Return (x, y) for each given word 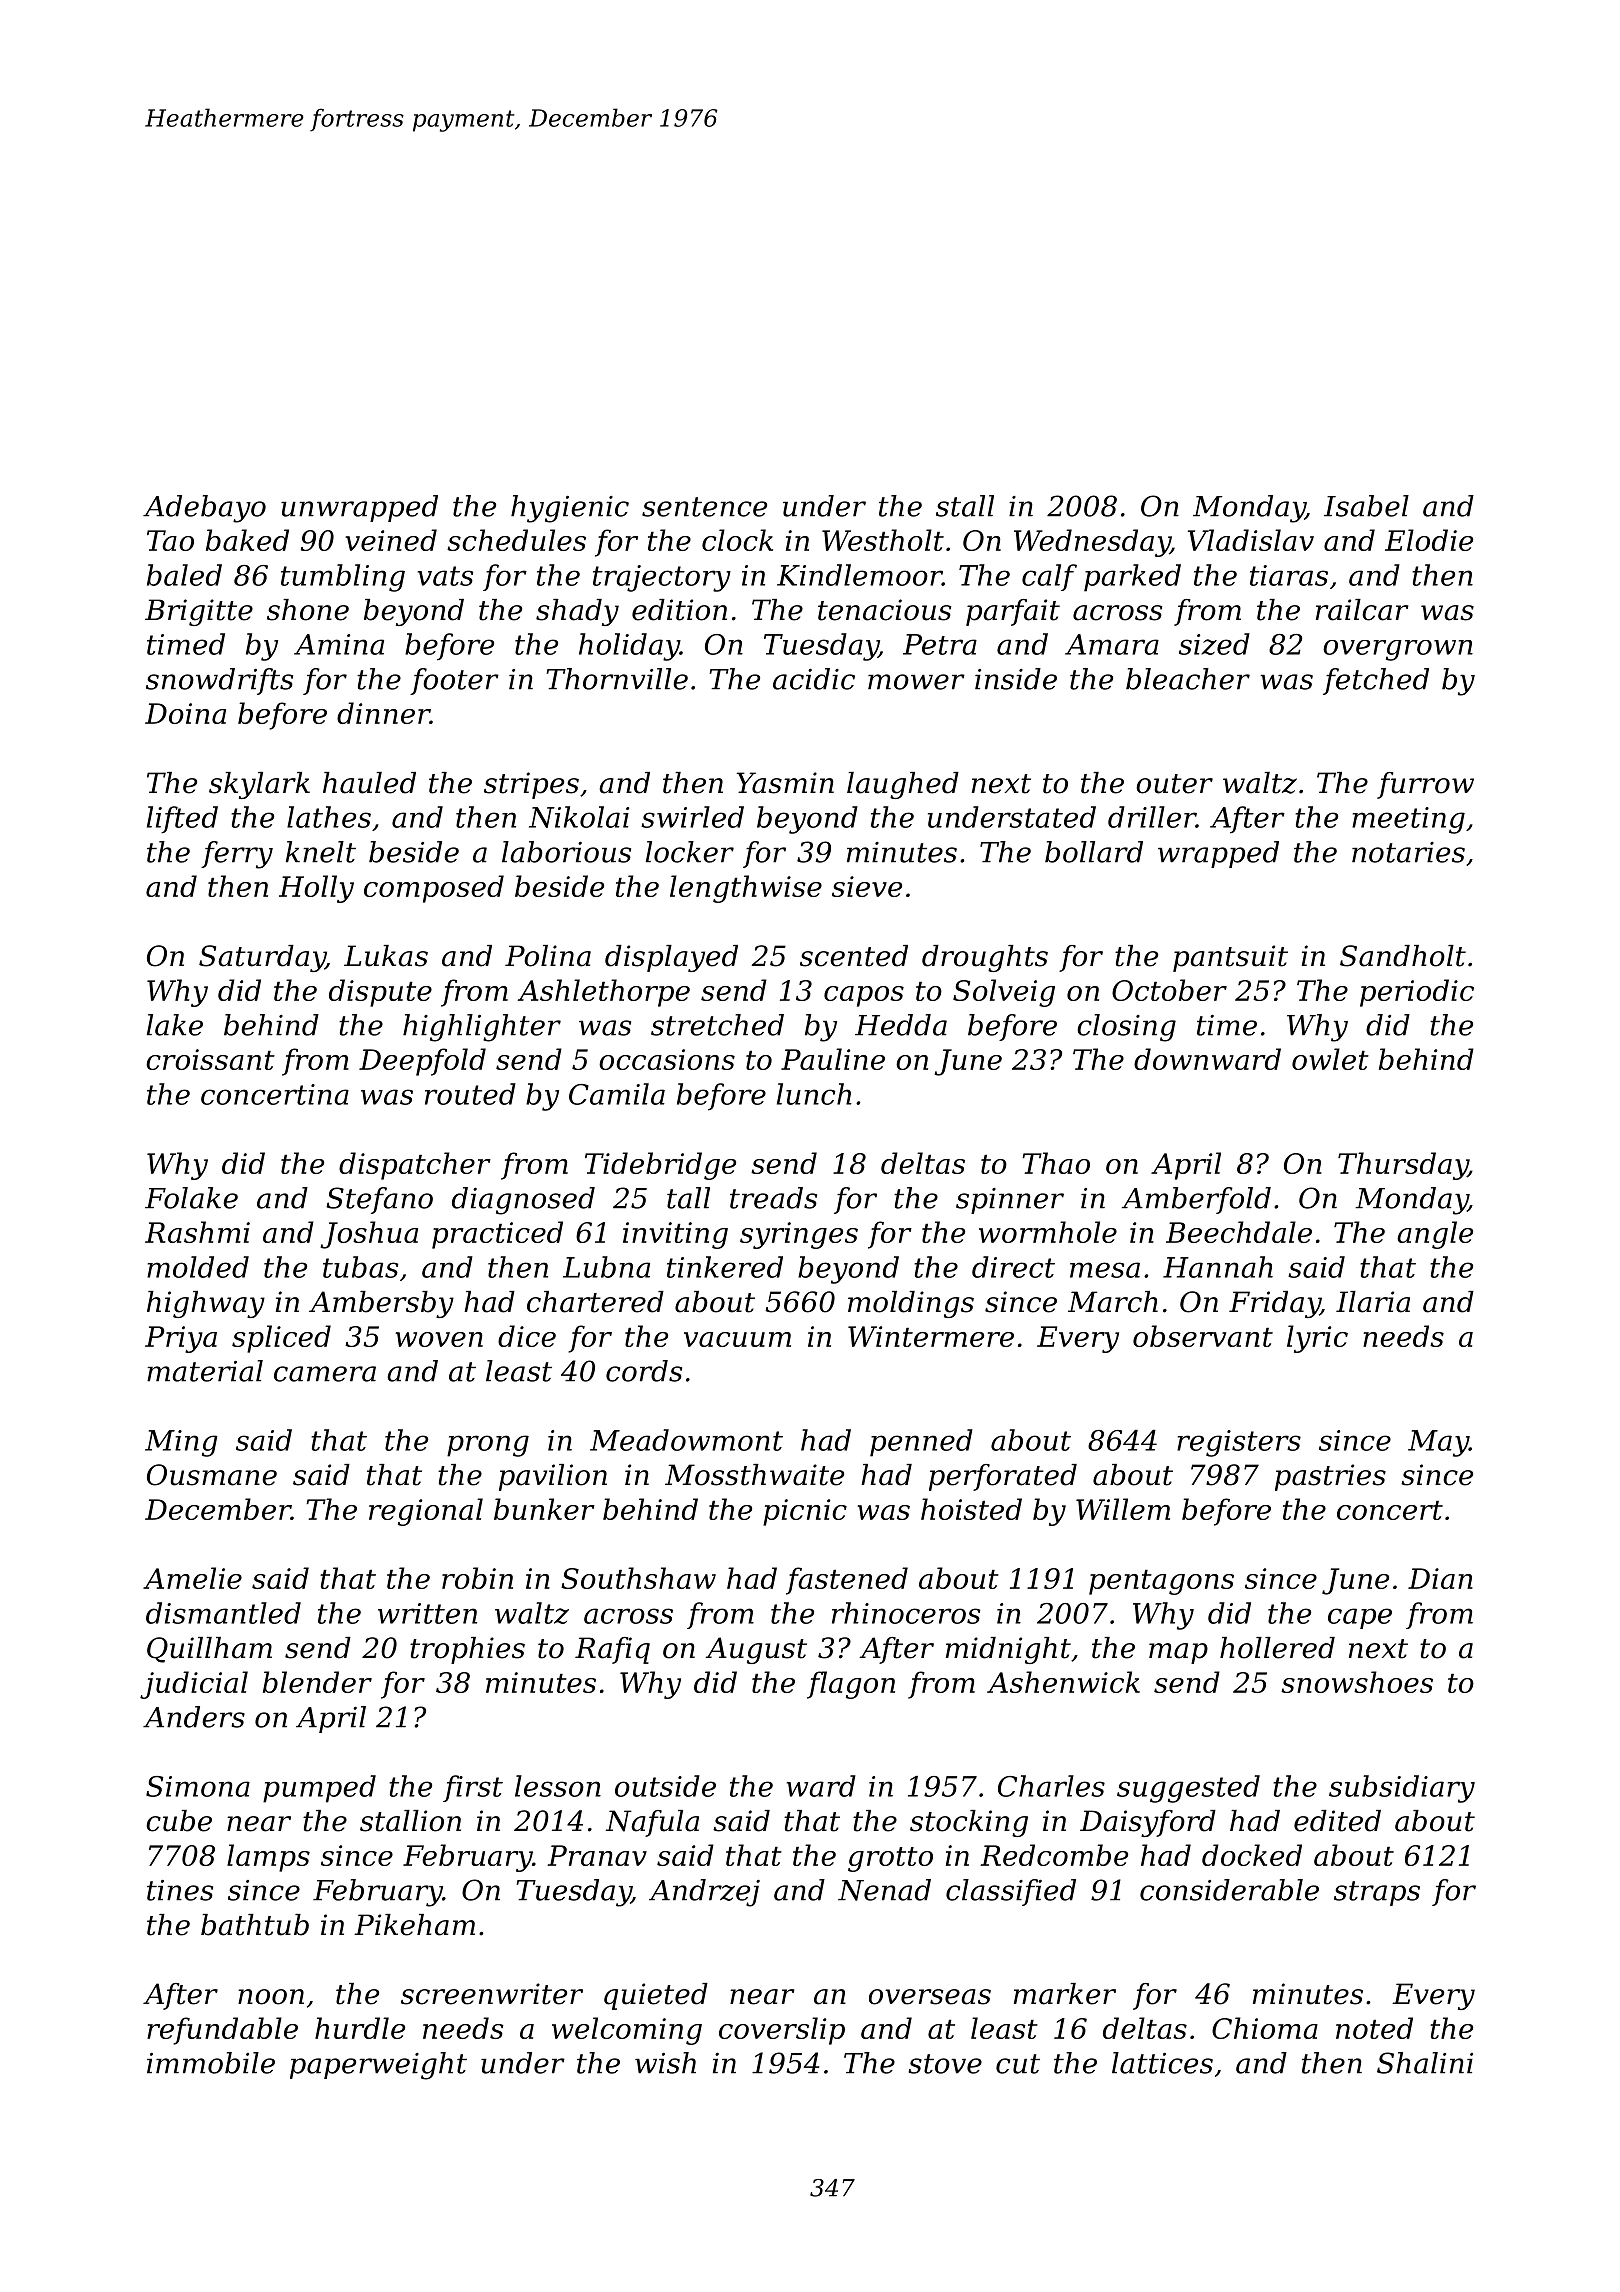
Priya (181, 1339)
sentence (704, 507)
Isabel (1366, 506)
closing (1126, 1028)
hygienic (570, 509)
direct (1013, 1267)
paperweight (378, 2066)
